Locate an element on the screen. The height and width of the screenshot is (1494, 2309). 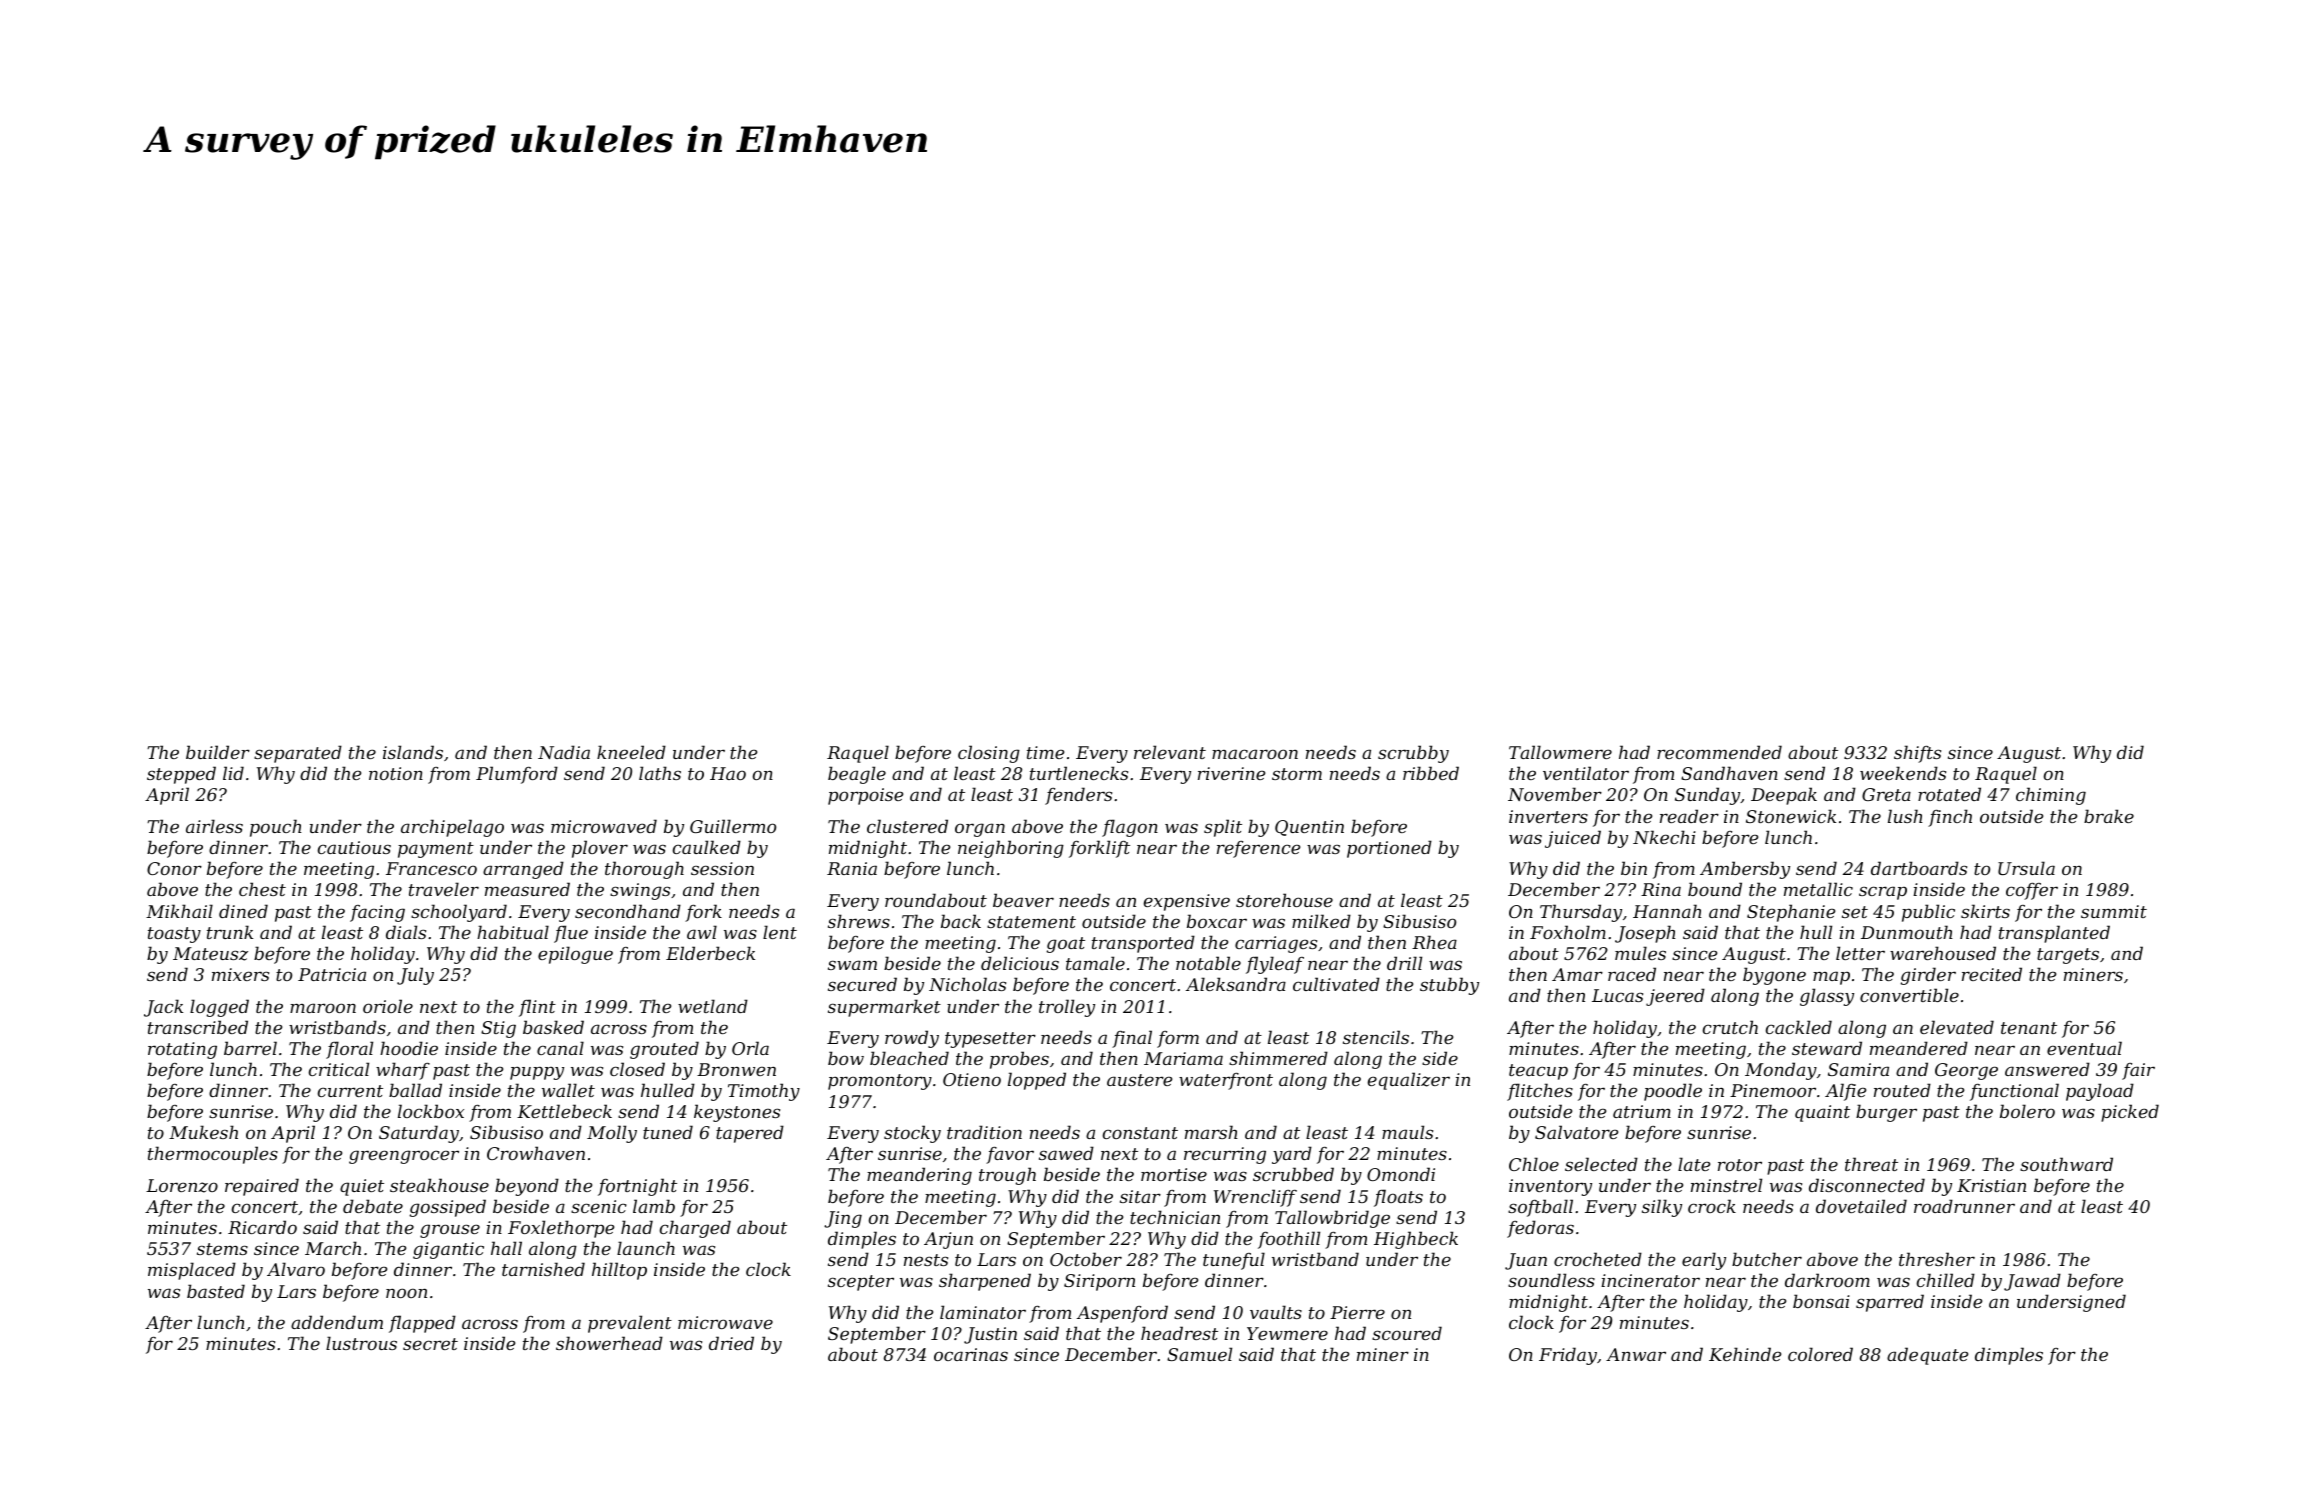
Ursula is located at coordinates (2026, 868).
